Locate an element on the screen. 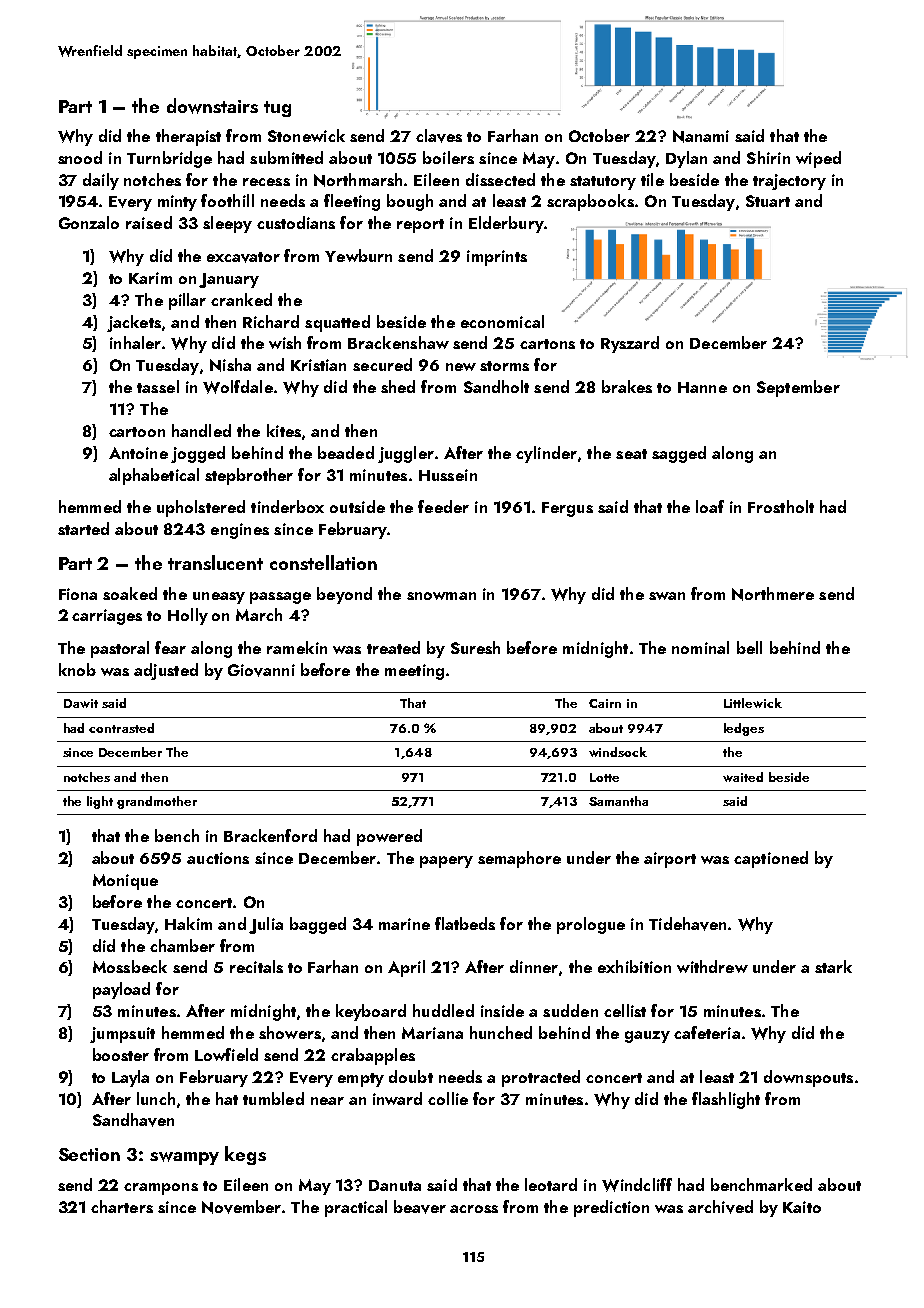 The height and width of the screenshot is (1308, 924). loaf is located at coordinates (710, 506).
